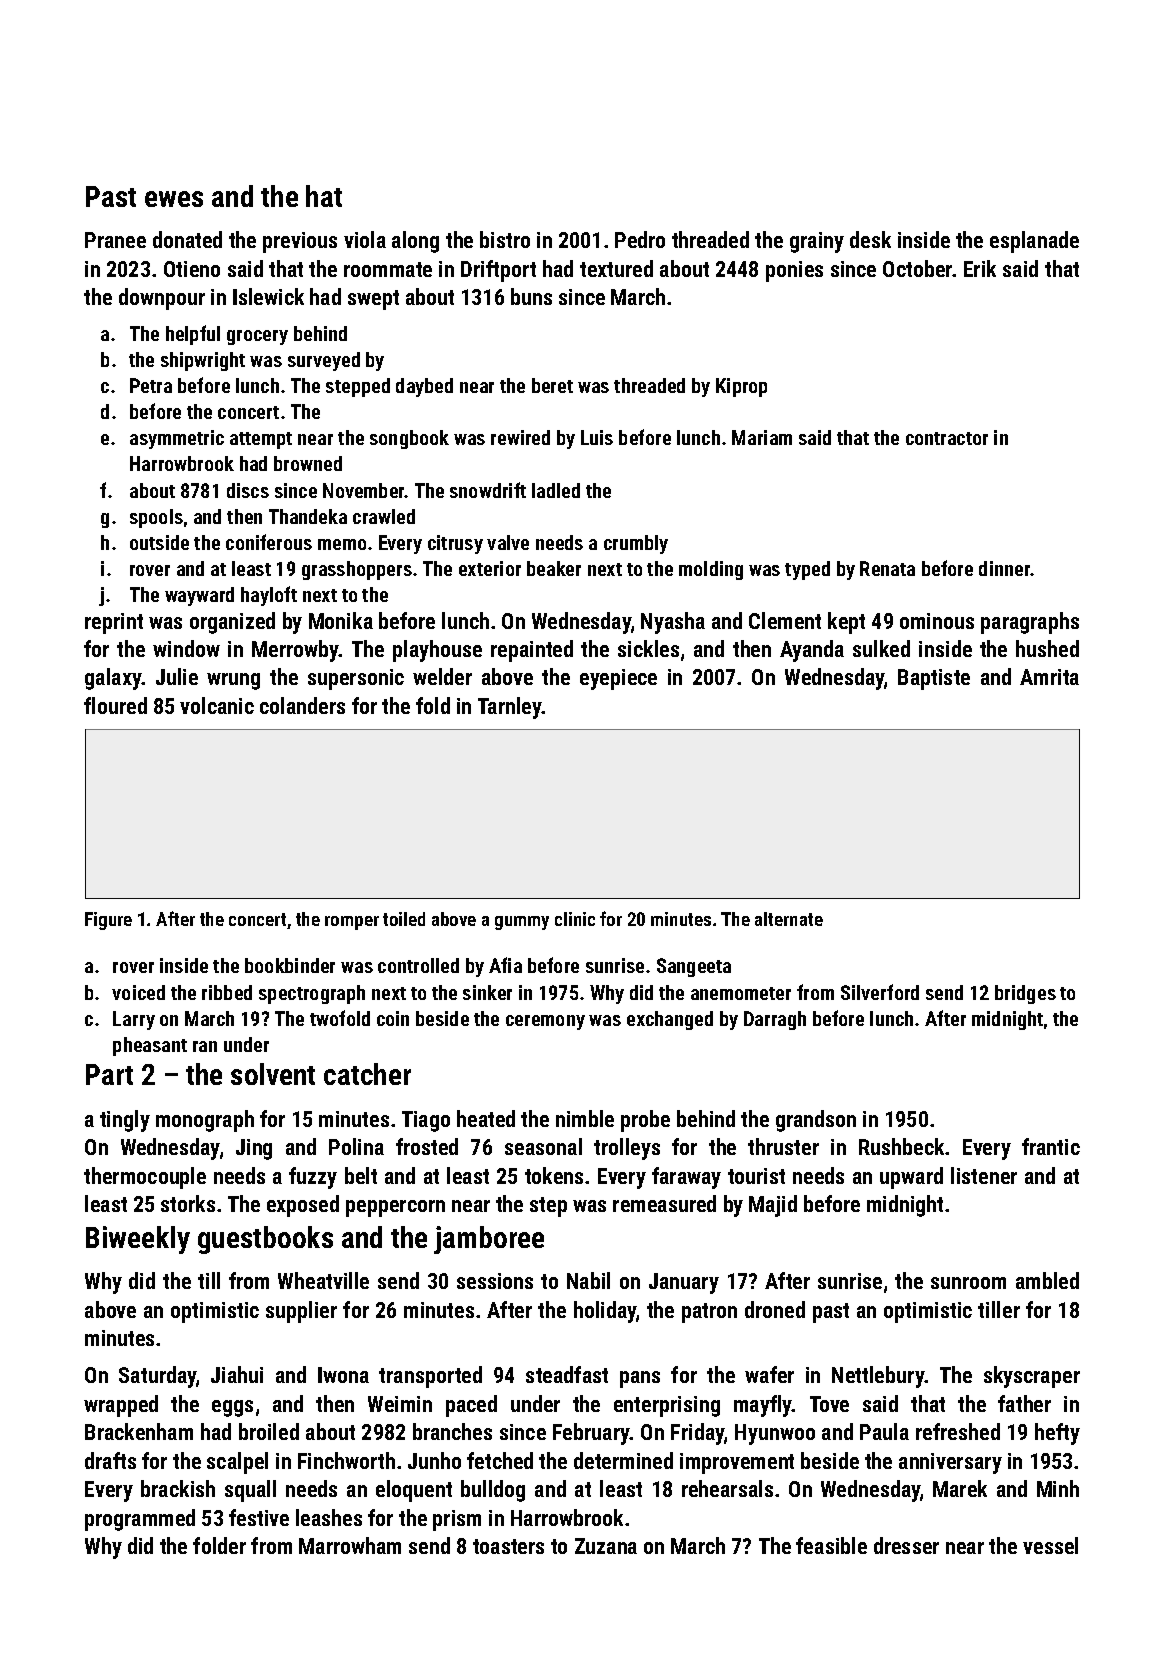  I want to click on bridges, so click(1025, 994).
